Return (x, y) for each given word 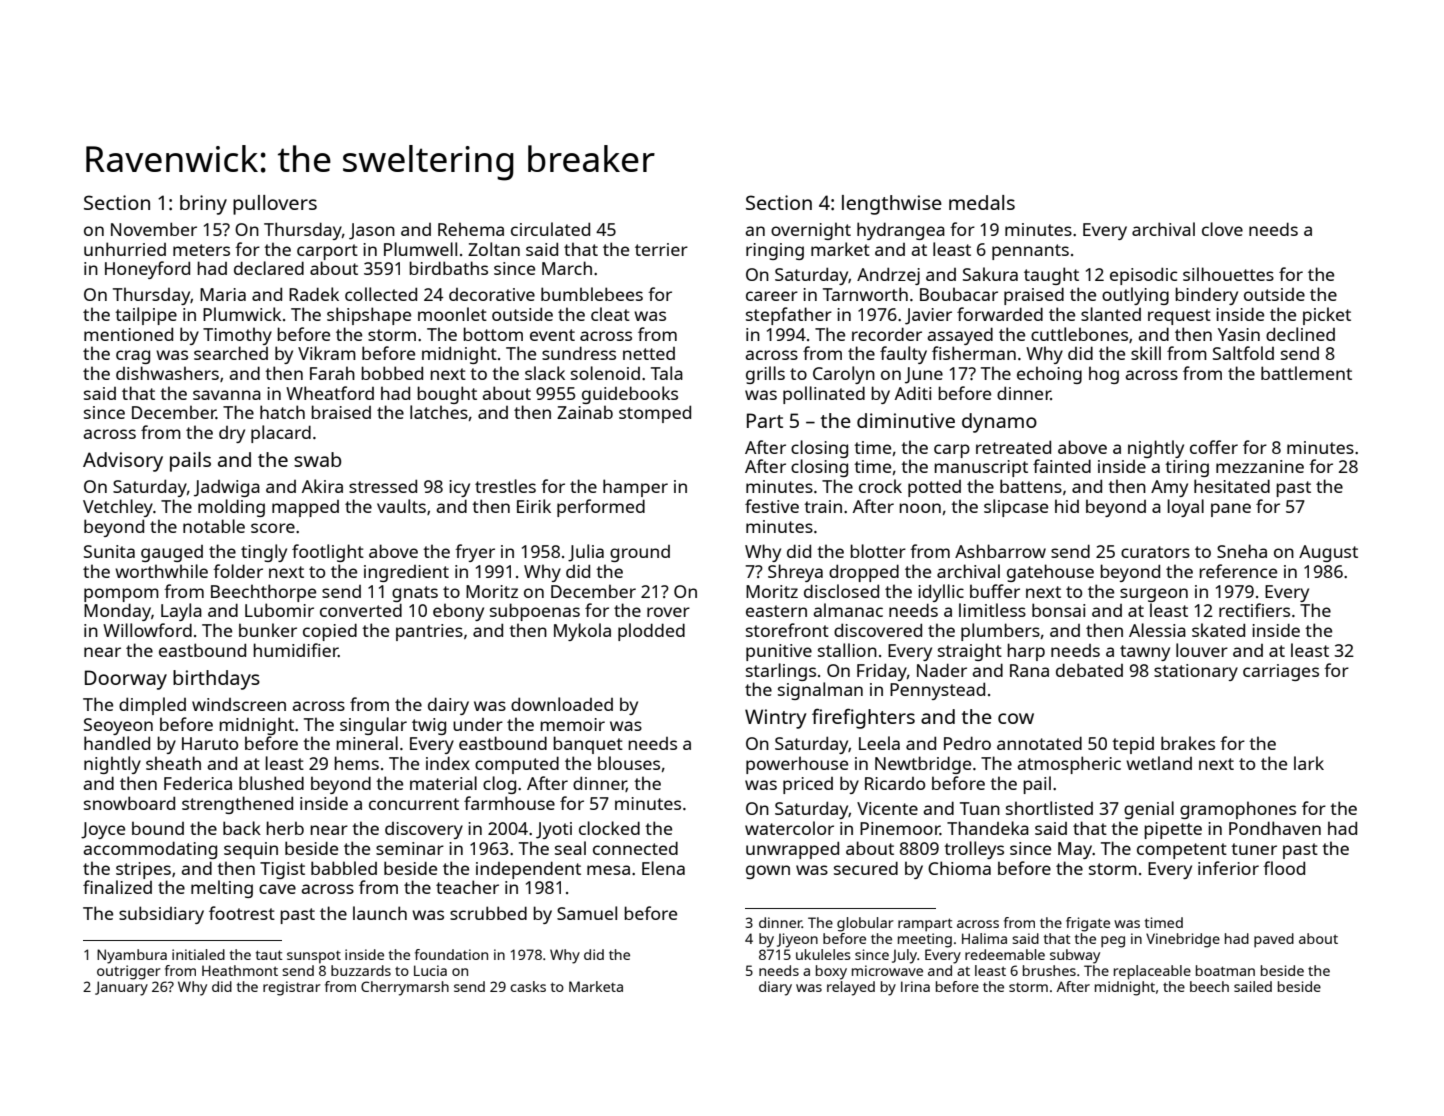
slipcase (1016, 508)
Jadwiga (227, 488)
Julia (586, 553)
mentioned (128, 334)
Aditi (913, 393)
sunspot (314, 957)
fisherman (974, 353)
